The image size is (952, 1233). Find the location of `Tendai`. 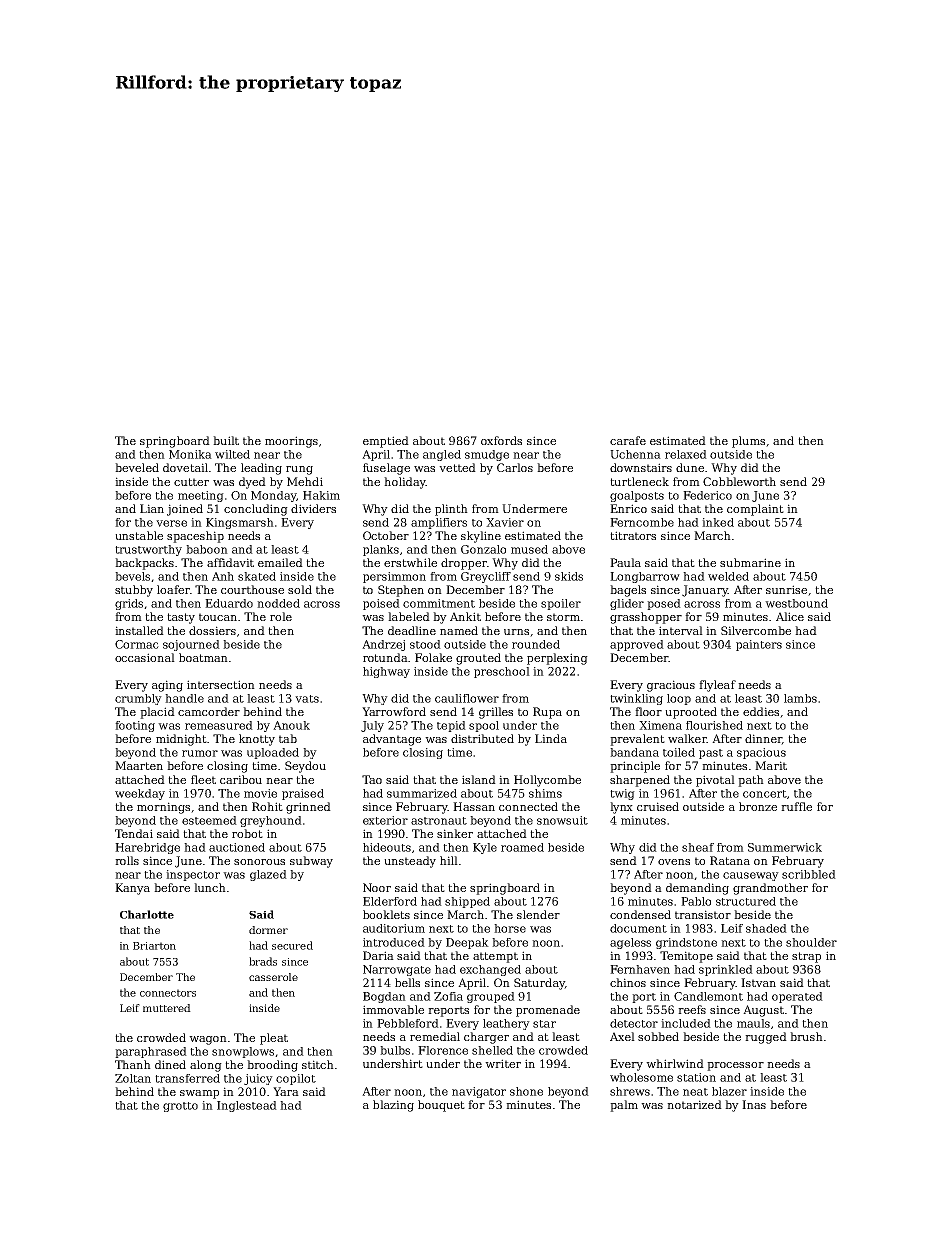

Tendai is located at coordinates (134, 833).
